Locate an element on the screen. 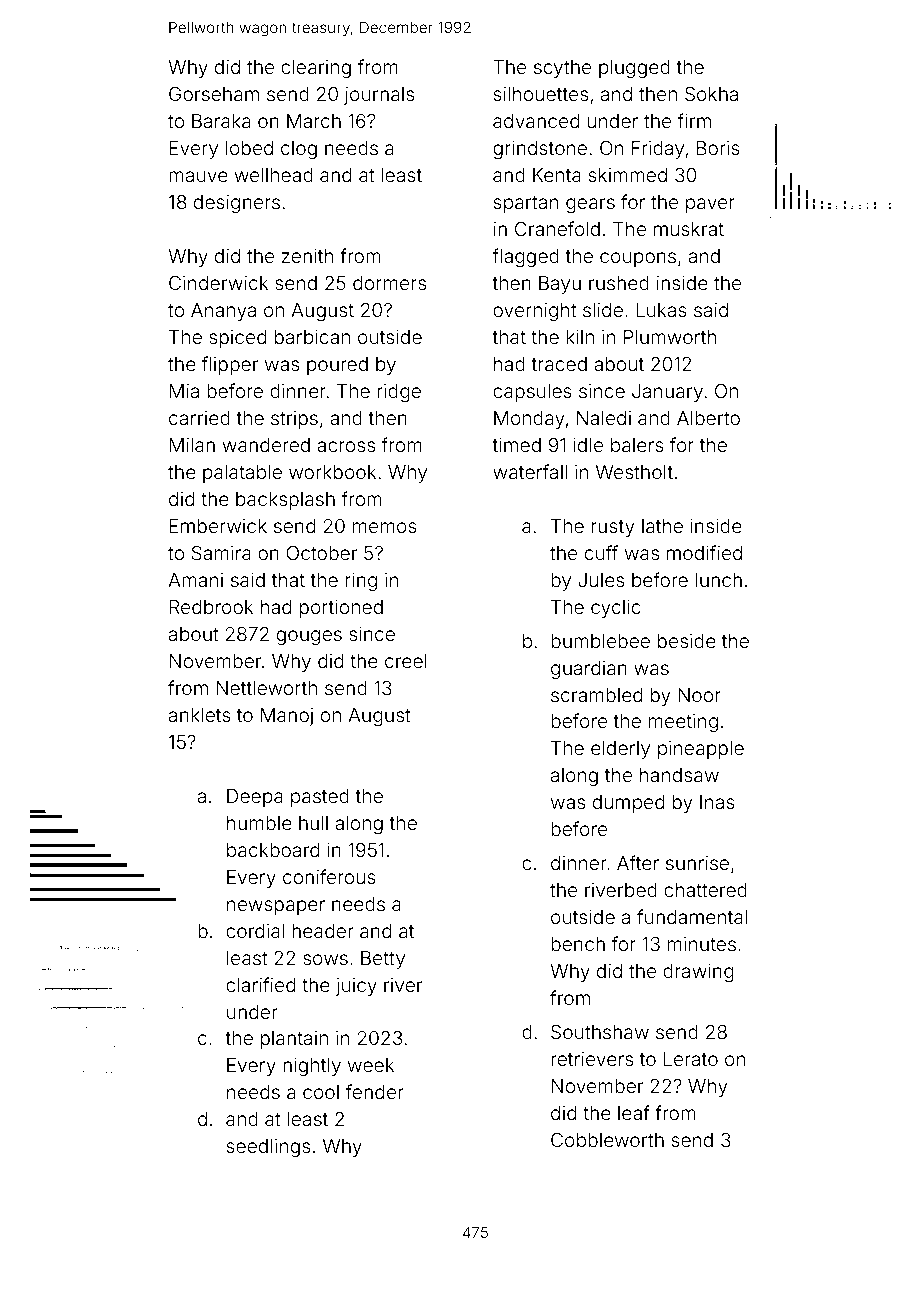  backsplash is located at coordinates (285, 501).
